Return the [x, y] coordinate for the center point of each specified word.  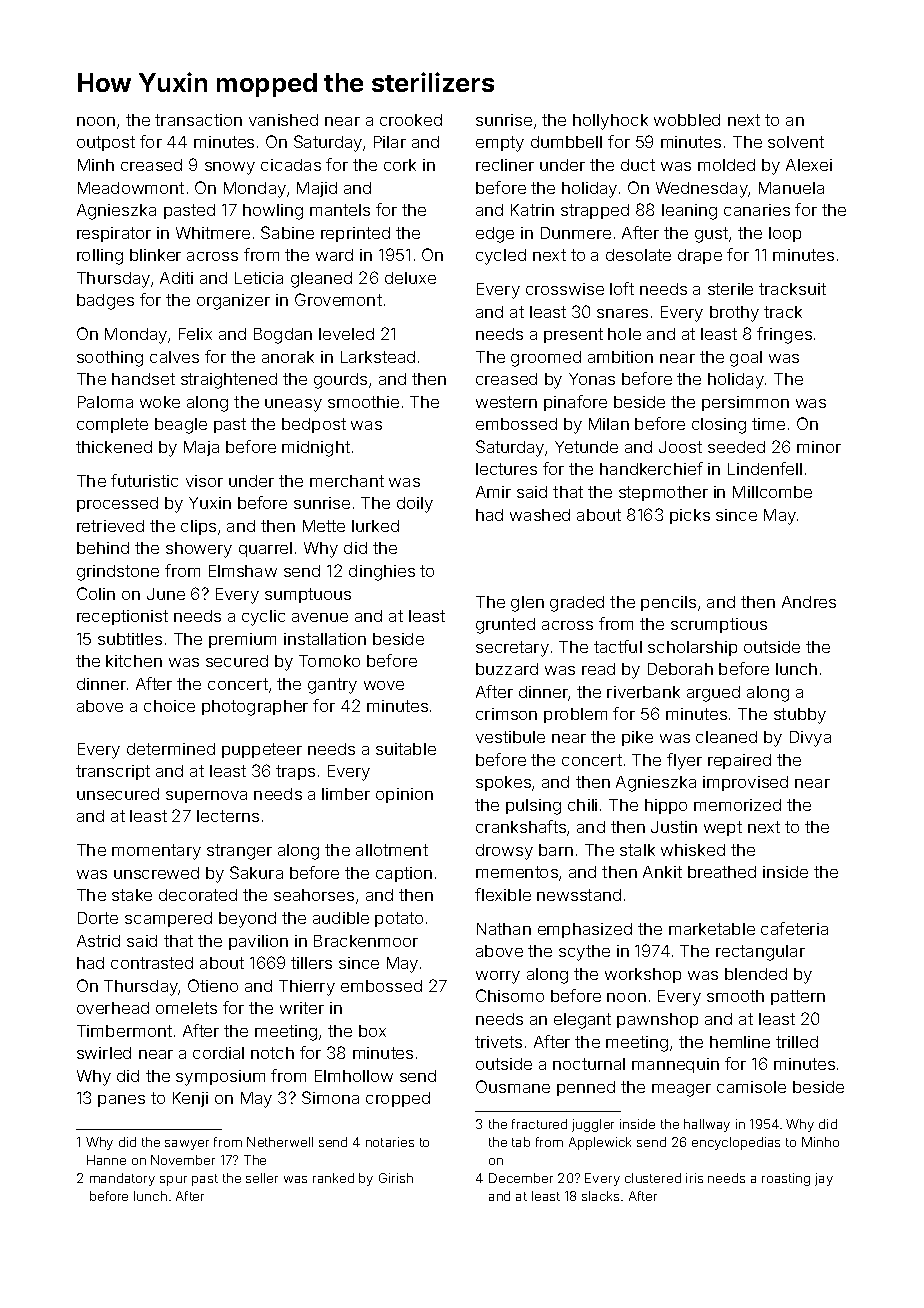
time [768, 424]
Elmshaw [243, 571]
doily [415, 505]
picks [690, 516]
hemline [740, 1042]
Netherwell [280, 1142]
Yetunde [586, 447]
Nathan [504, 929]
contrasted [152, 963]
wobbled [687, 120]
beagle [181, 426]
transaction [198, 120]
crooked [411, 120]
